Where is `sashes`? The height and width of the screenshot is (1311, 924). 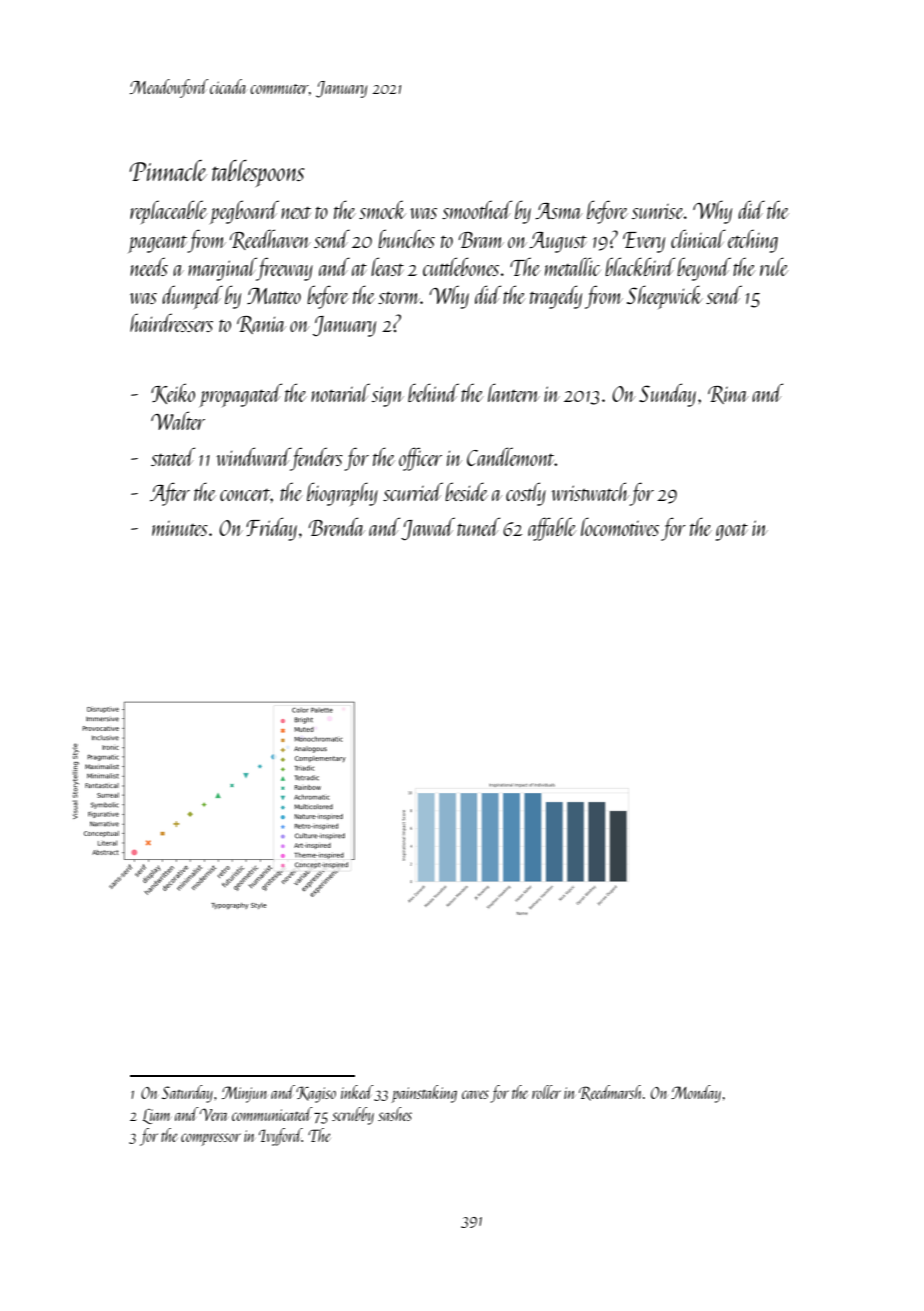
sashes is located at coordinates (395, 1114).
